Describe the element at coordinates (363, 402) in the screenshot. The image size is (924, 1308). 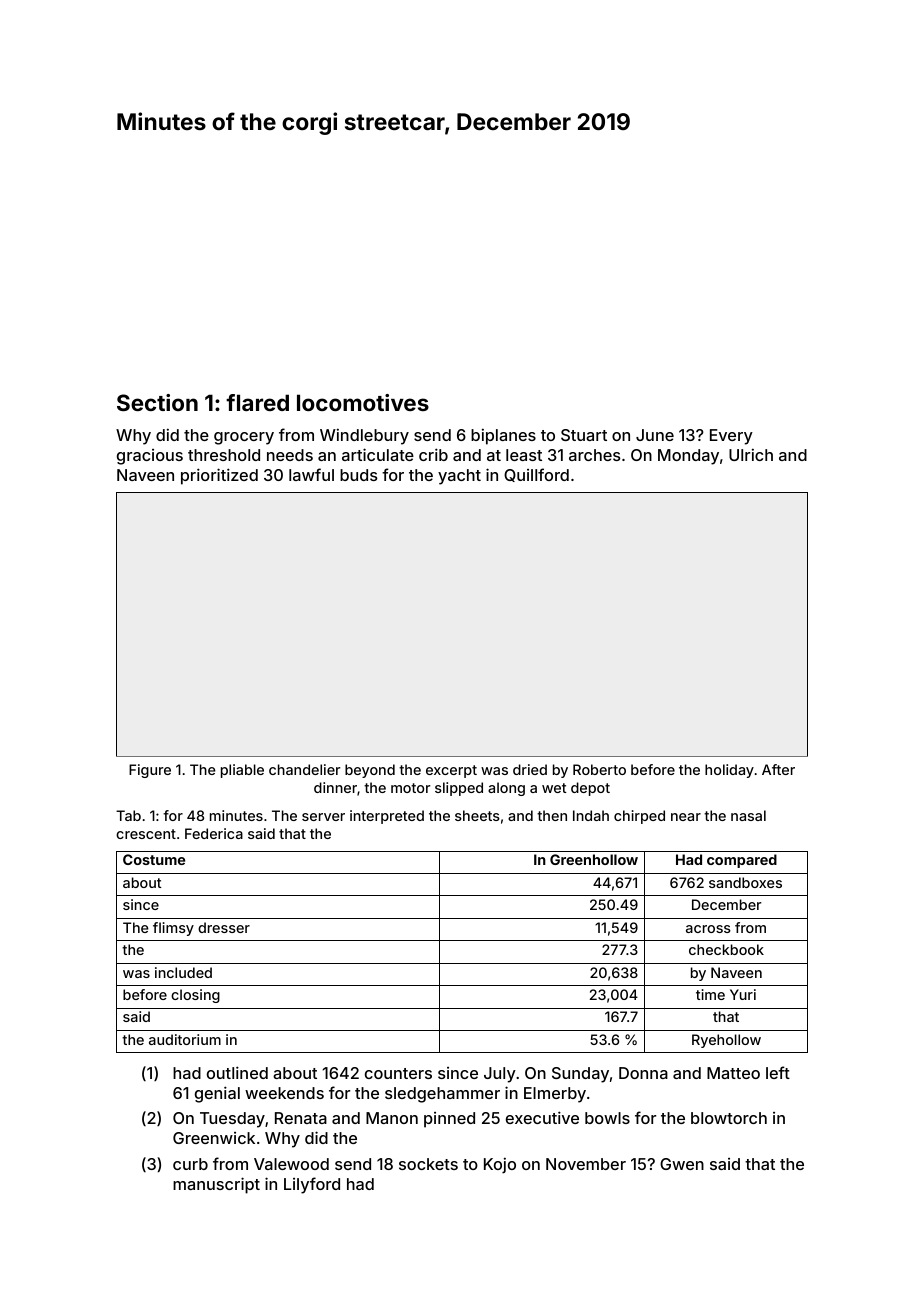
I see `locomotives` at that location.
